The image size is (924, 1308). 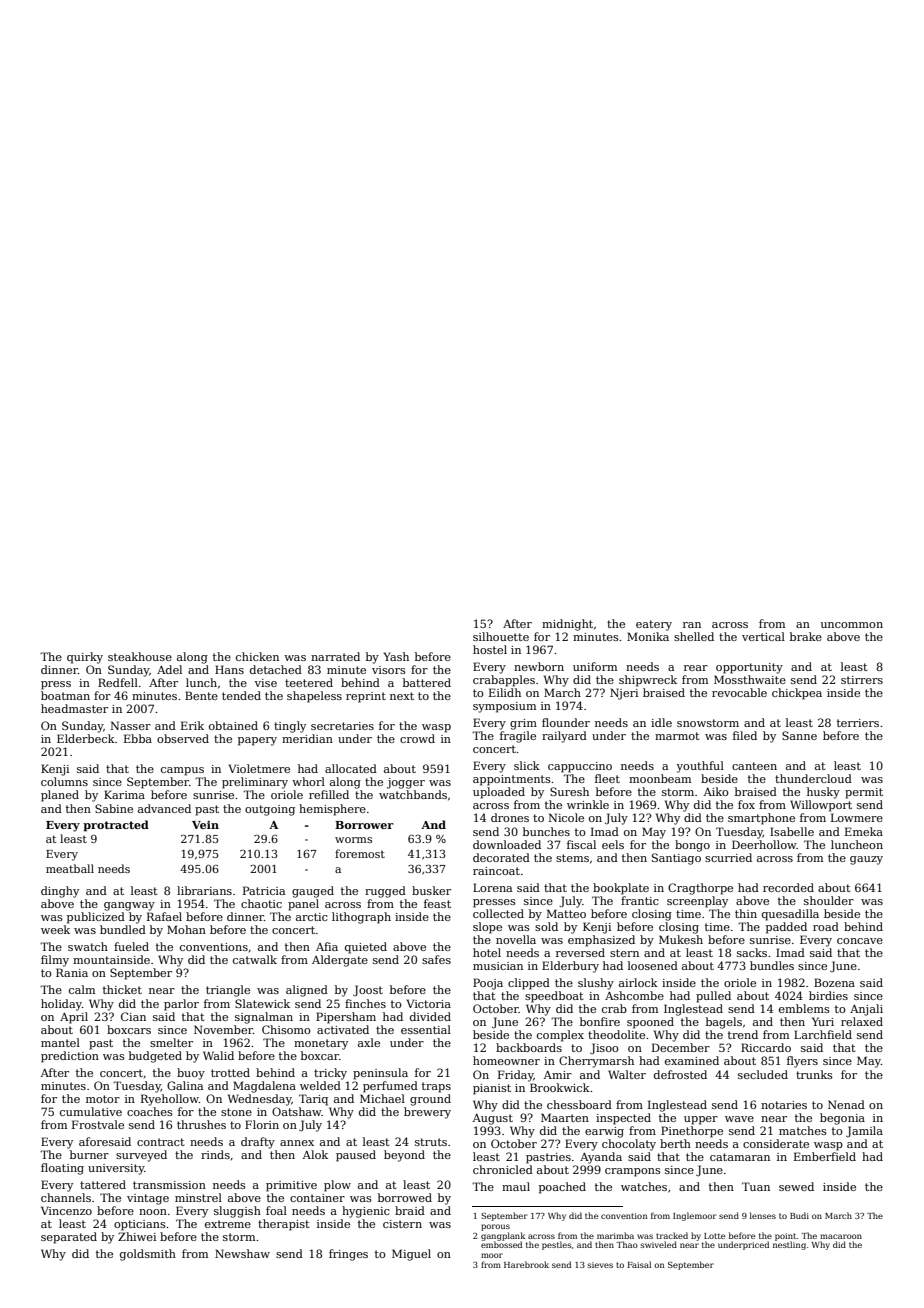 I want to click on dinghy, so click(x=60, y=892).
